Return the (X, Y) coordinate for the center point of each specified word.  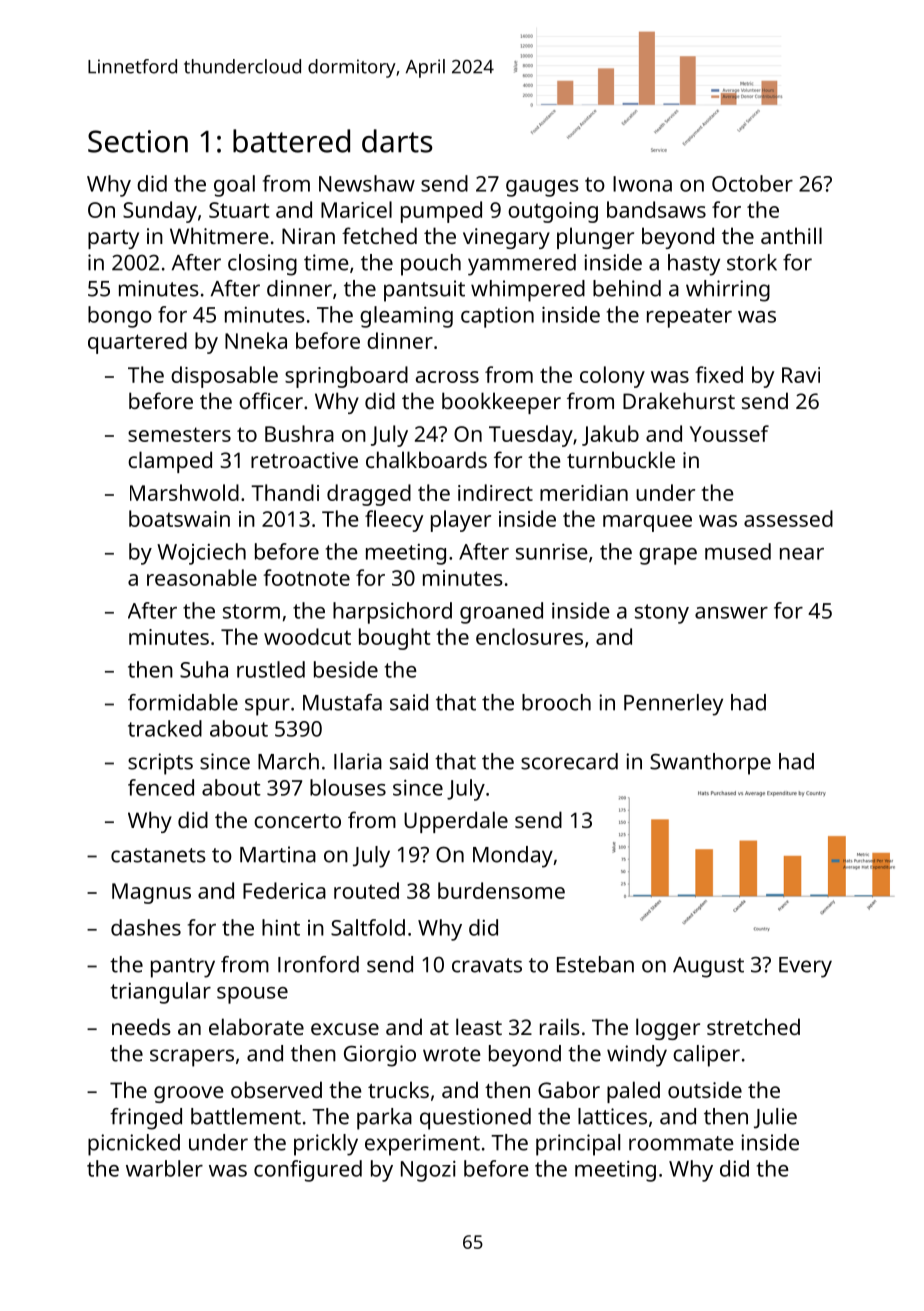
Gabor (569, 1089)
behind (627, 288)
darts (397, 141)
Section (138, 141)
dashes (146, 927)
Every (805, 967)
